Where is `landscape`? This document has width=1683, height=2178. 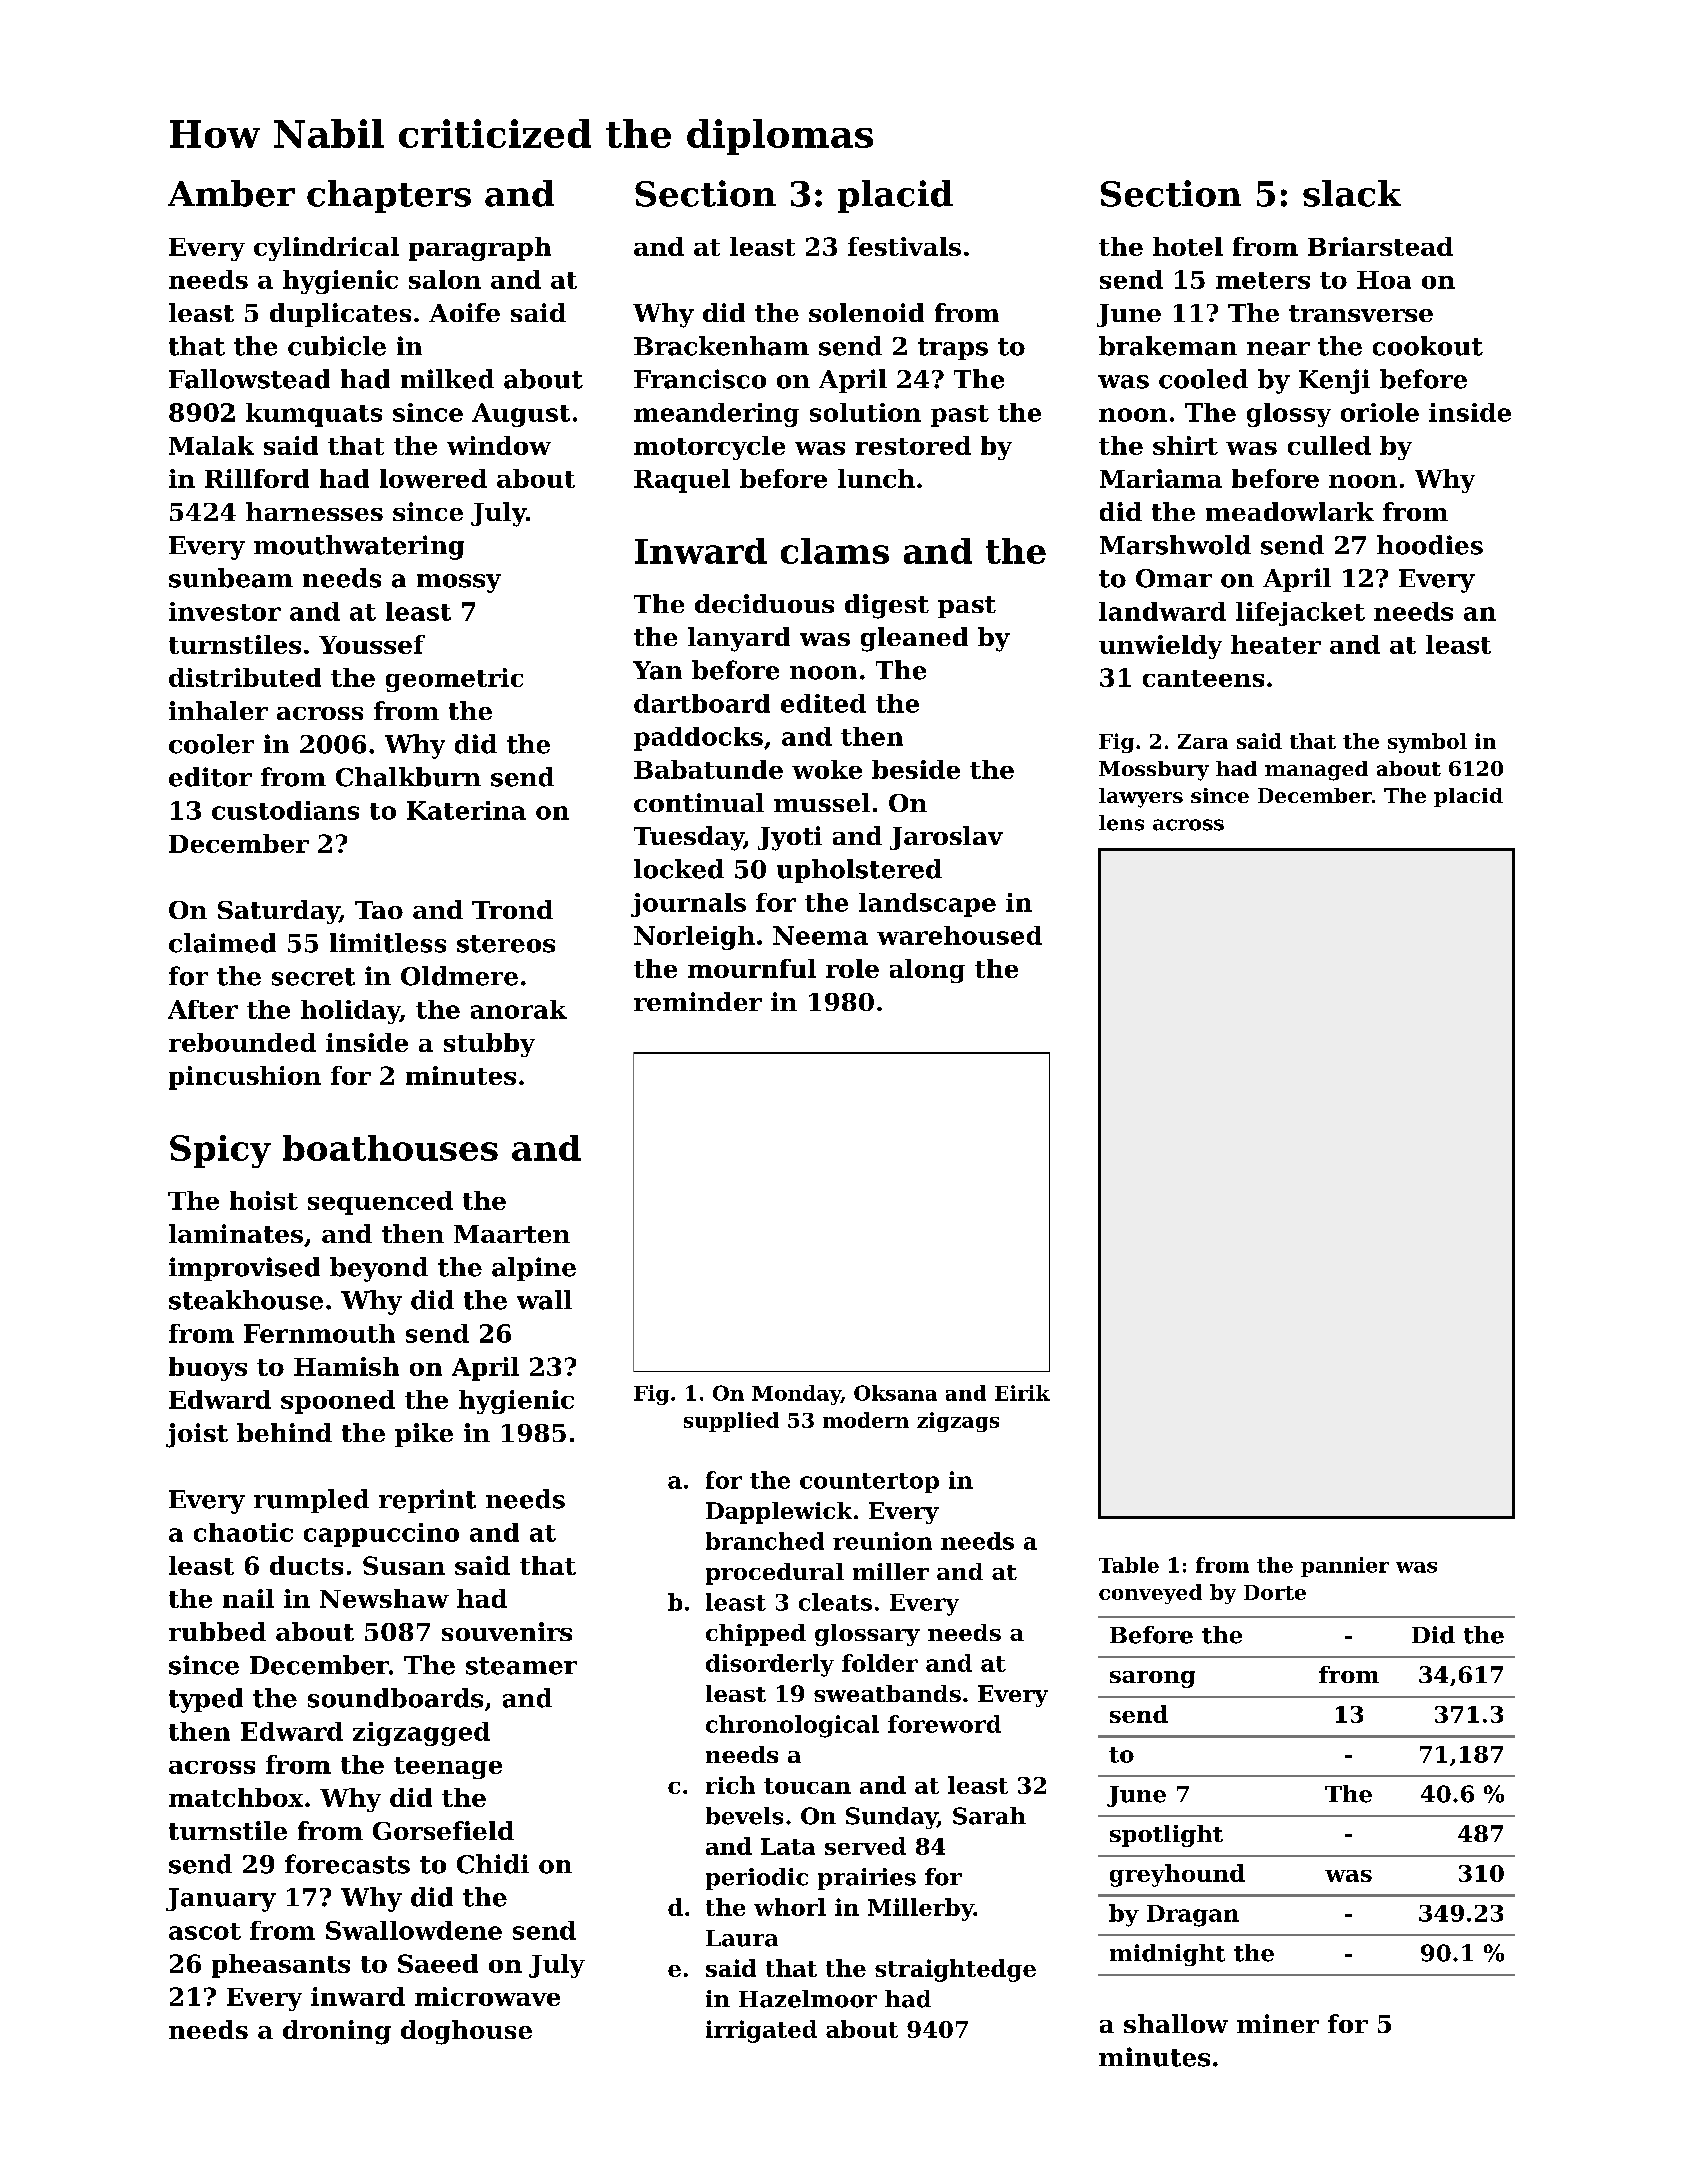
landscape is located at coordinates (927, 905).
